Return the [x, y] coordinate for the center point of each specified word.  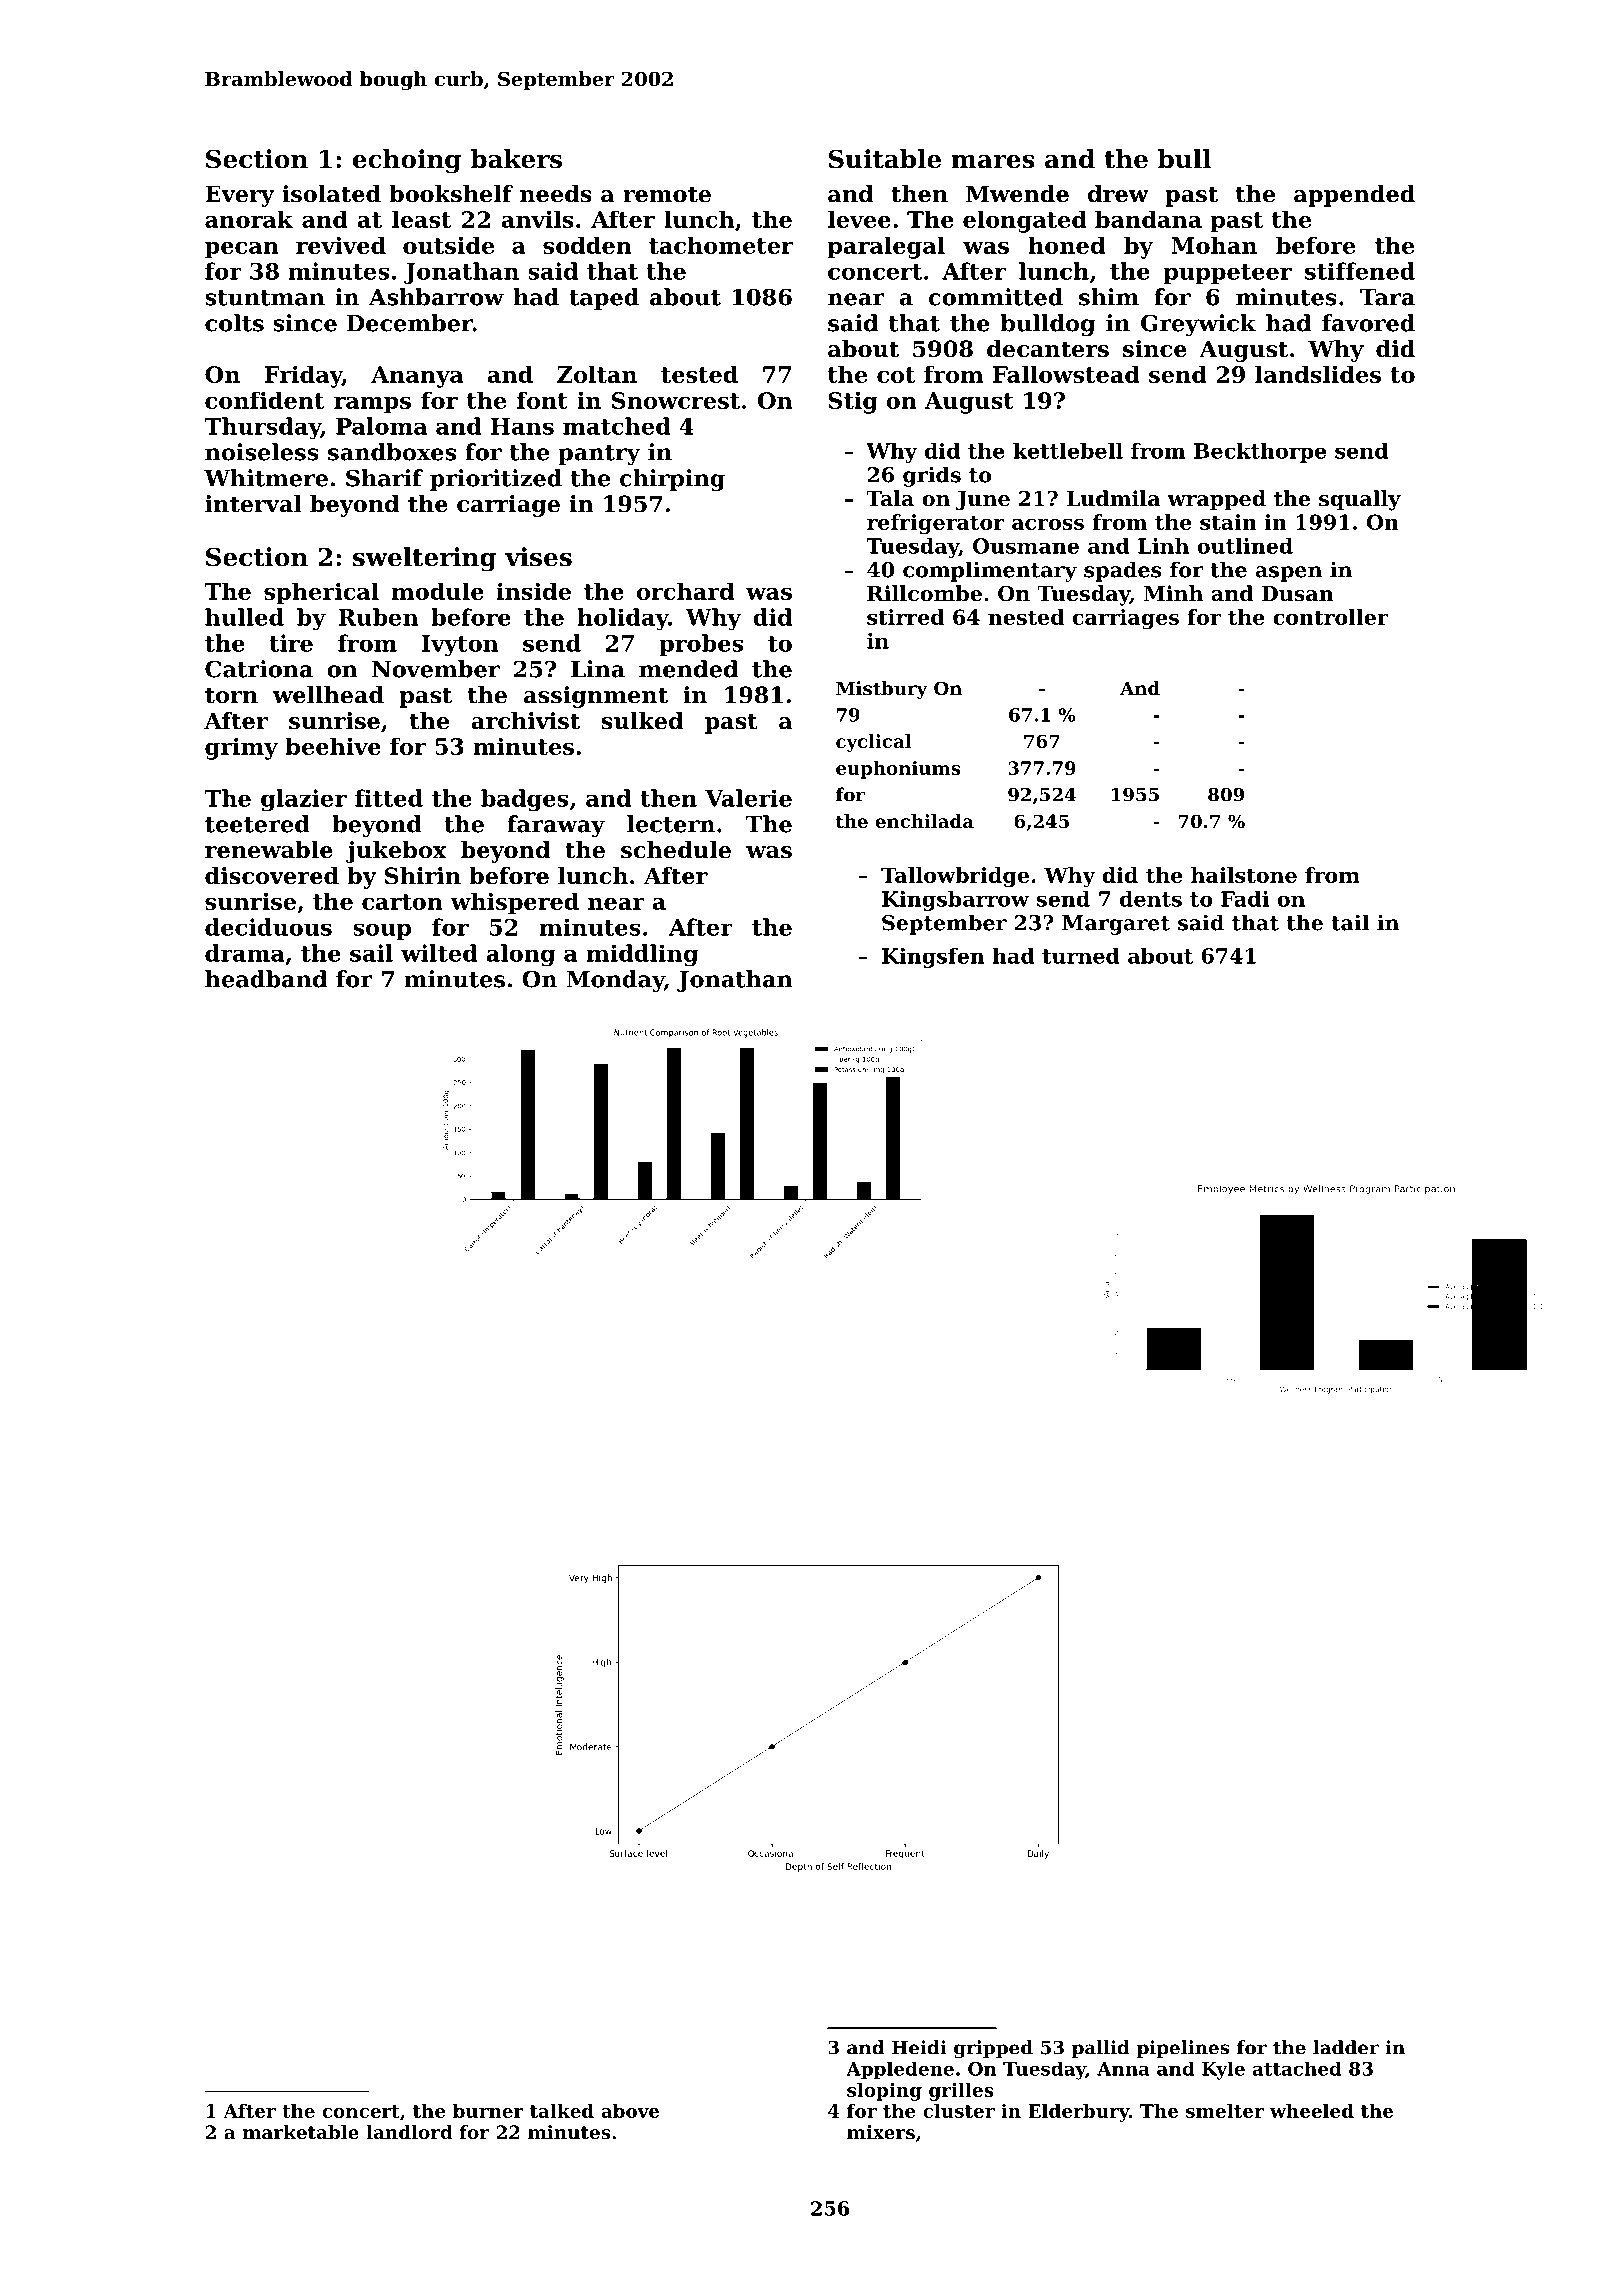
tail [1350, 922]
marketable [301, 2132]
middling [642, 955]
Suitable [885, 159]
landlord [409, 2132]
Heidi [919, 2047]
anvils [538, 219]
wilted [439, 953]
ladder [1346, 2047]
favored [1368, 323]
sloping [884, 2092]
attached [1297, 2068]
